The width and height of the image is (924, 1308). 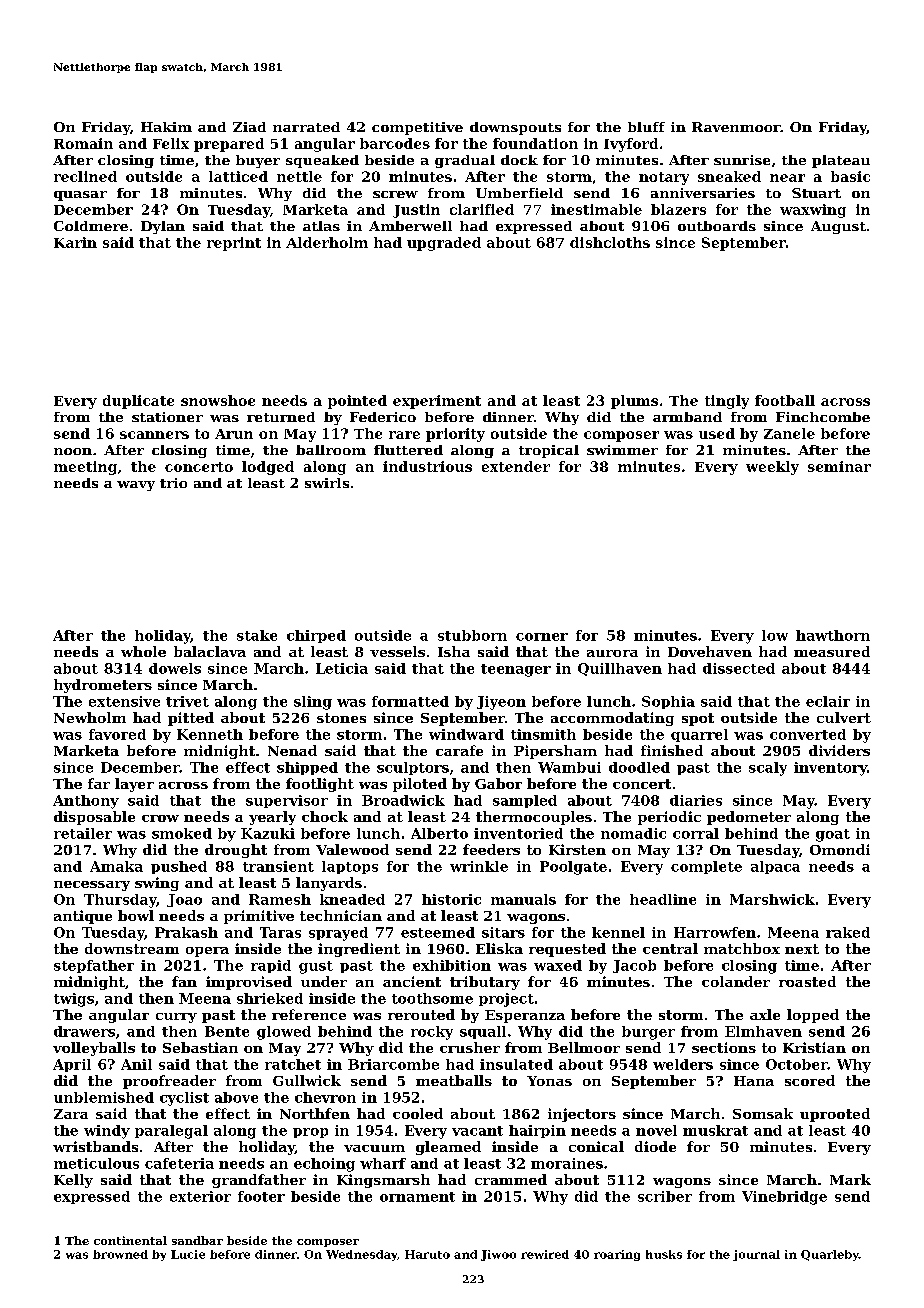 I want to click on outboards, so click(x=717, y=226).
